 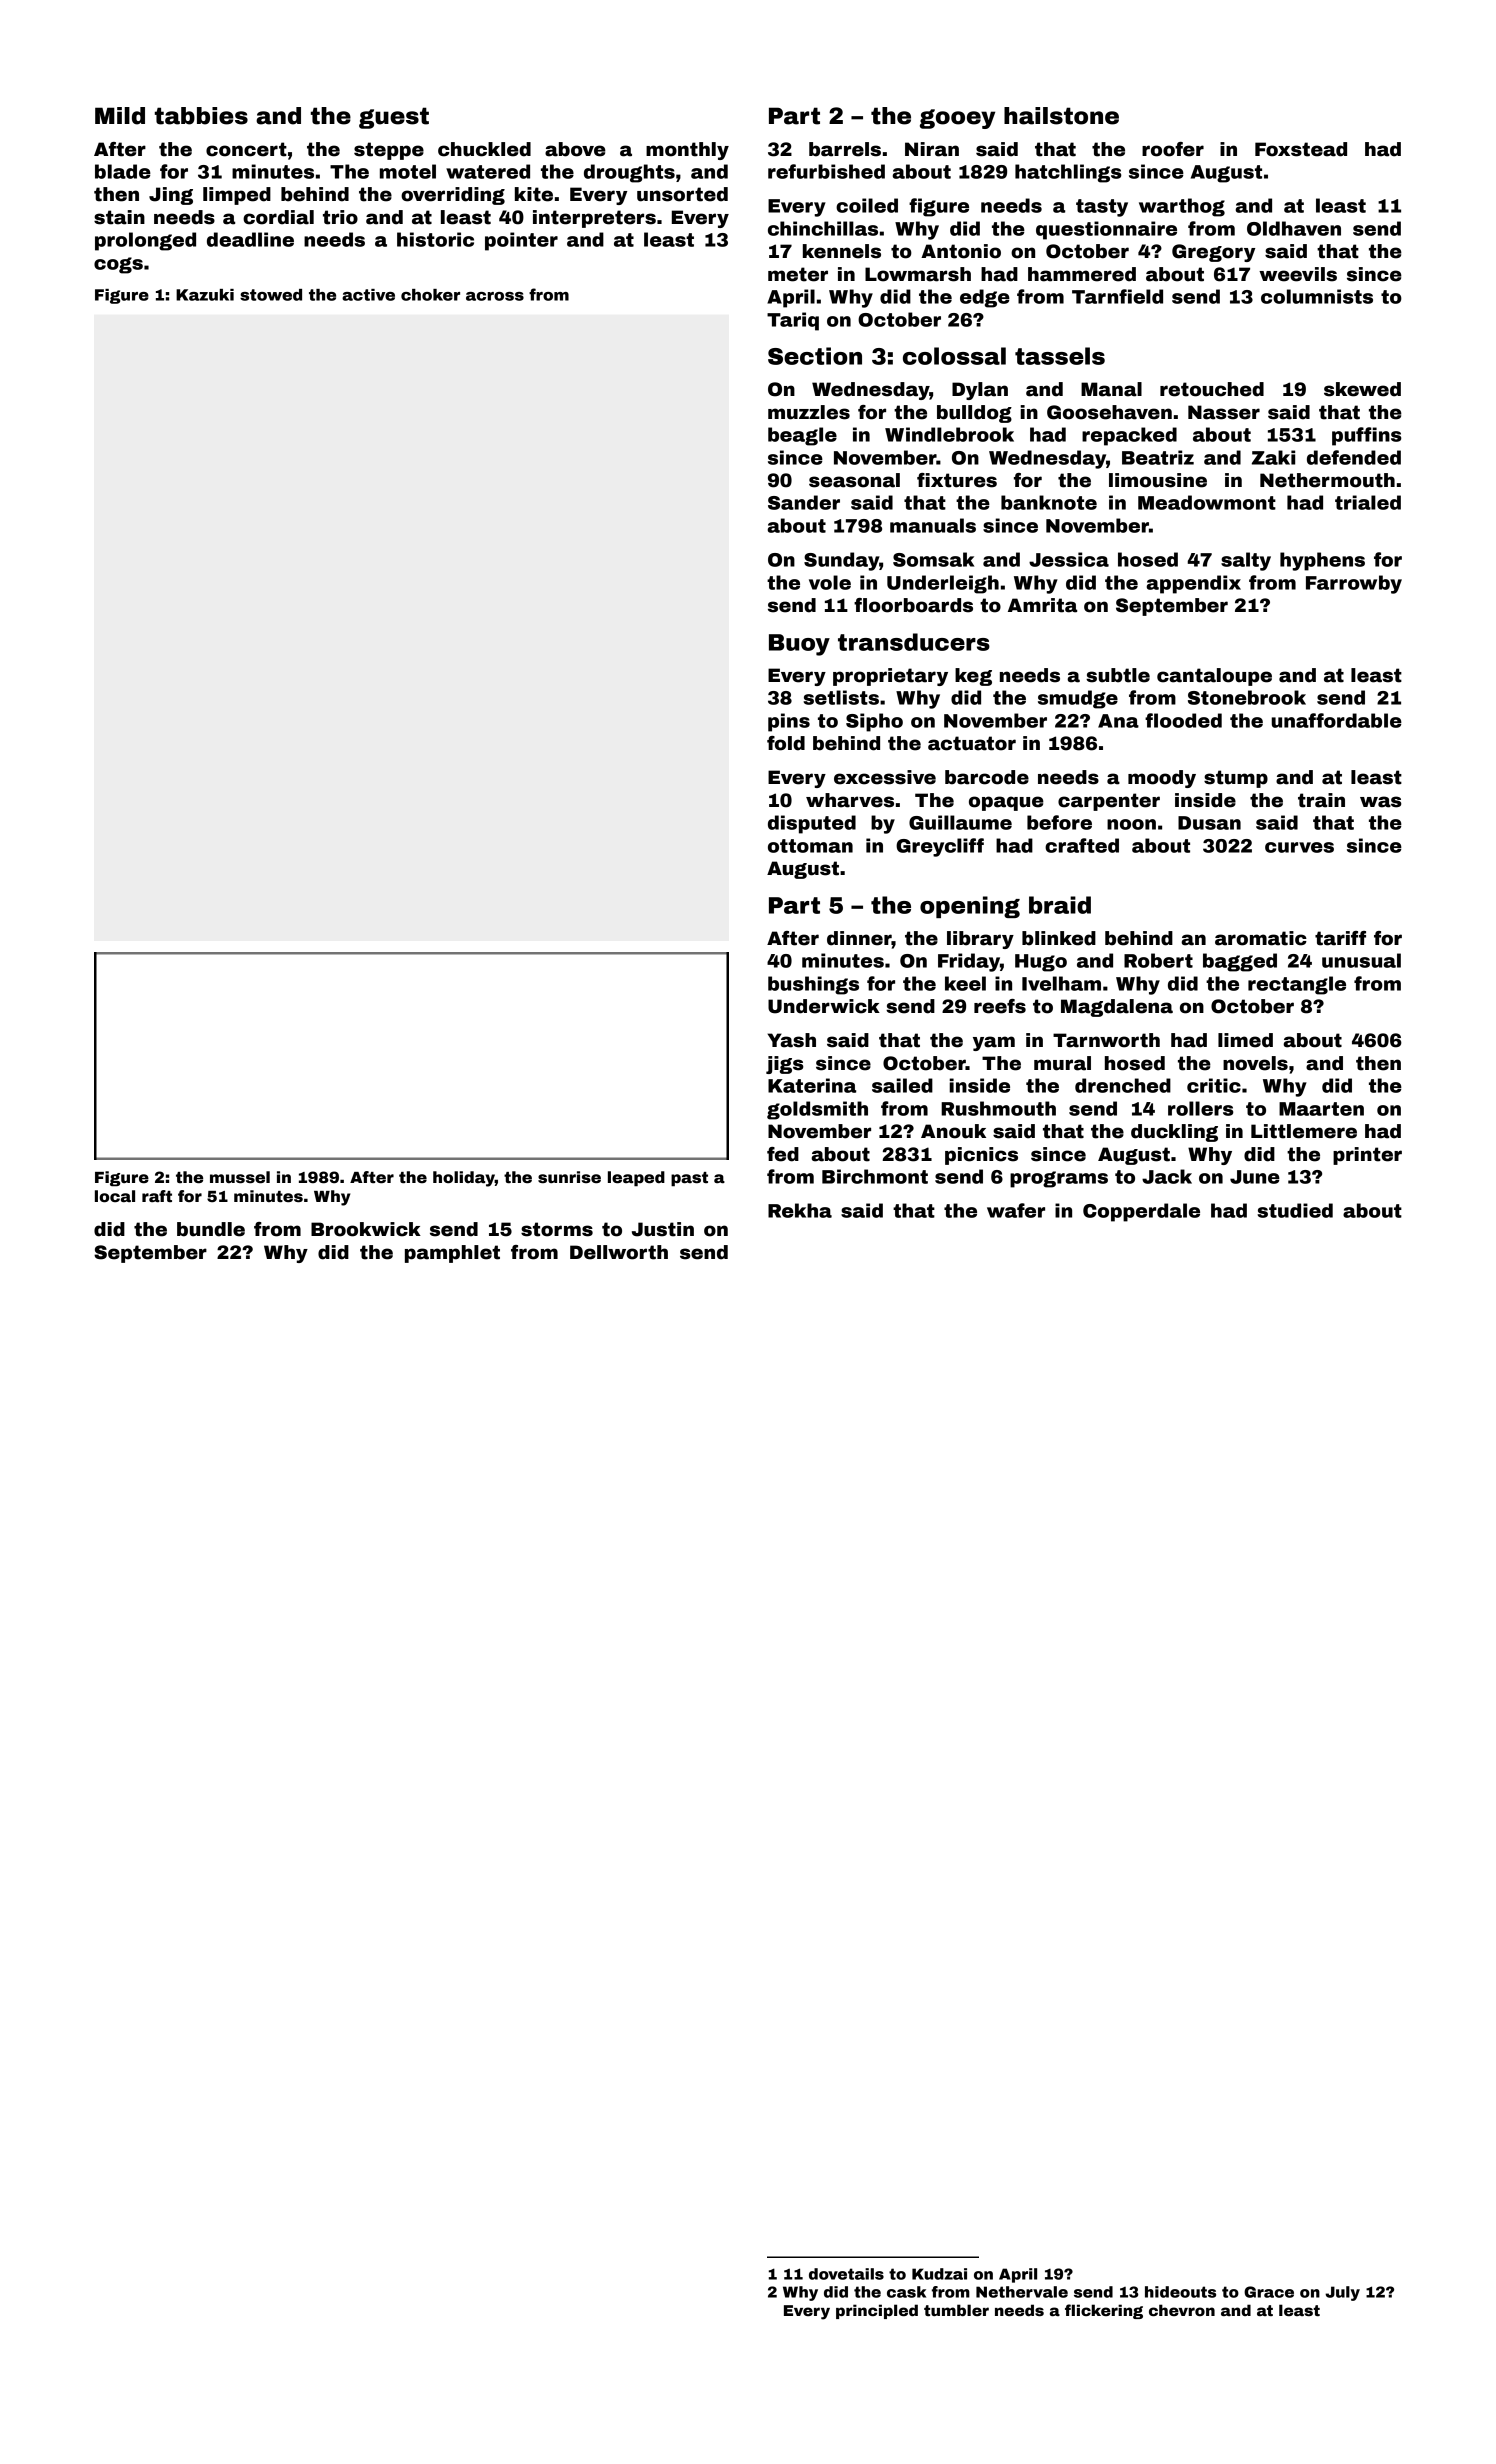 What do you see at coordinates (846, 2274) in the page?
I see `dovetails` at bounding box center [846, 2274].
